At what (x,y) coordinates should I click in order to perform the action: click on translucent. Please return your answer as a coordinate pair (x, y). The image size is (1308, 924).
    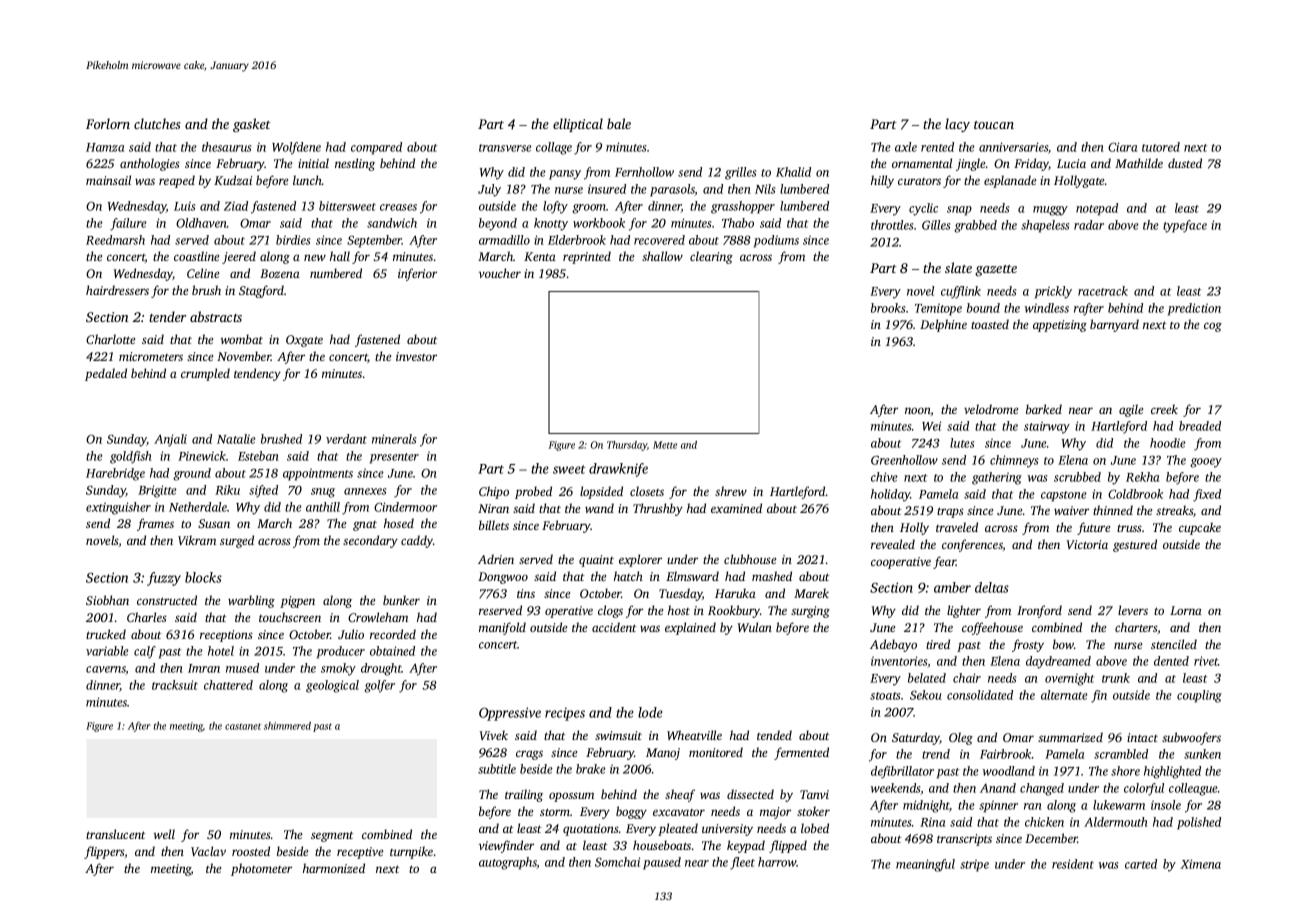
    Looking at the image, I should click on (116, 834).
